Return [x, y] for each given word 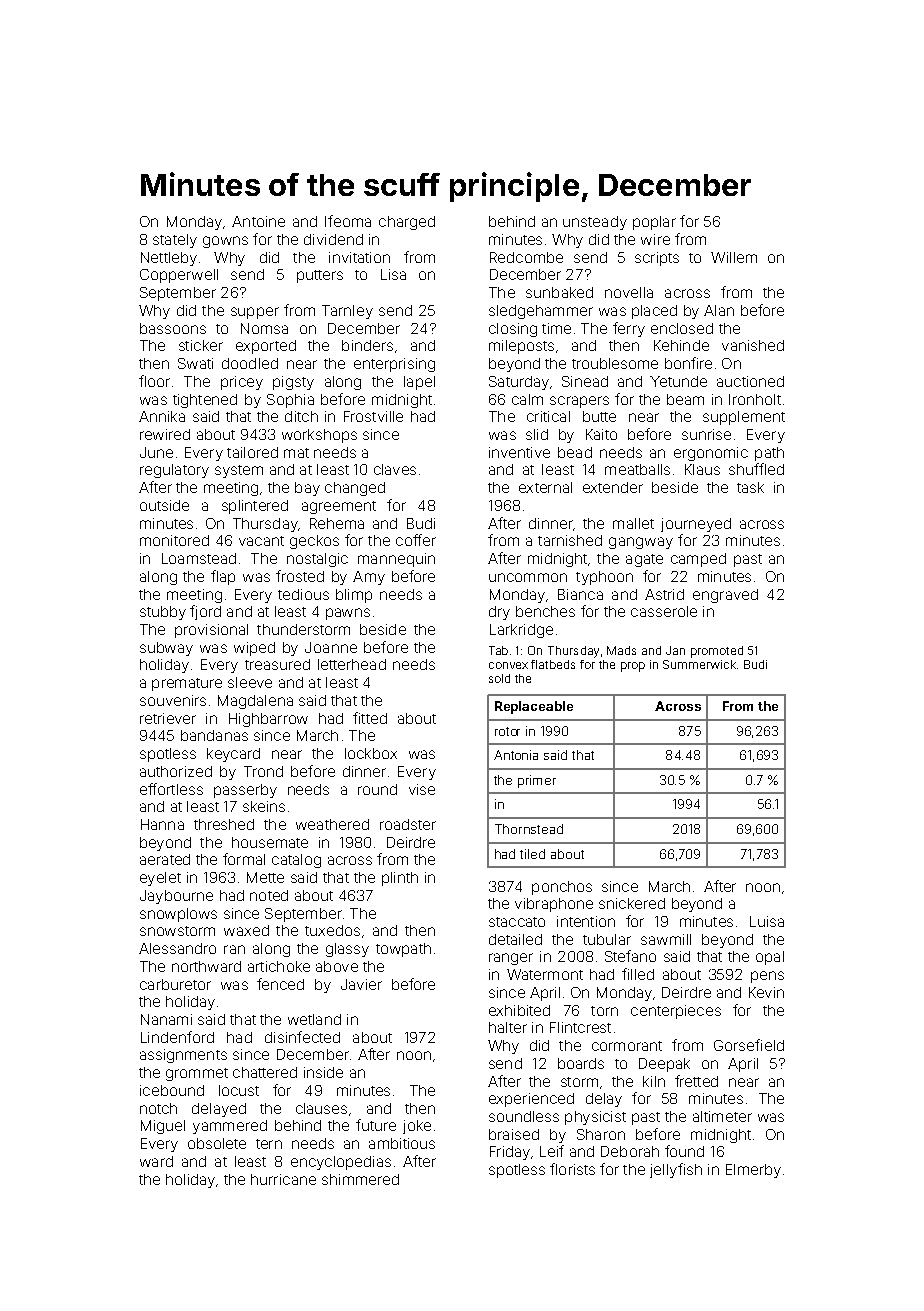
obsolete [217, 1143]
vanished [753, 345]
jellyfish [676, 1170]
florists [572, 1169]
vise [422, 789]
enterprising [394, 365]
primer [537, 781]
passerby [245, 791]
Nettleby [169, 259]
